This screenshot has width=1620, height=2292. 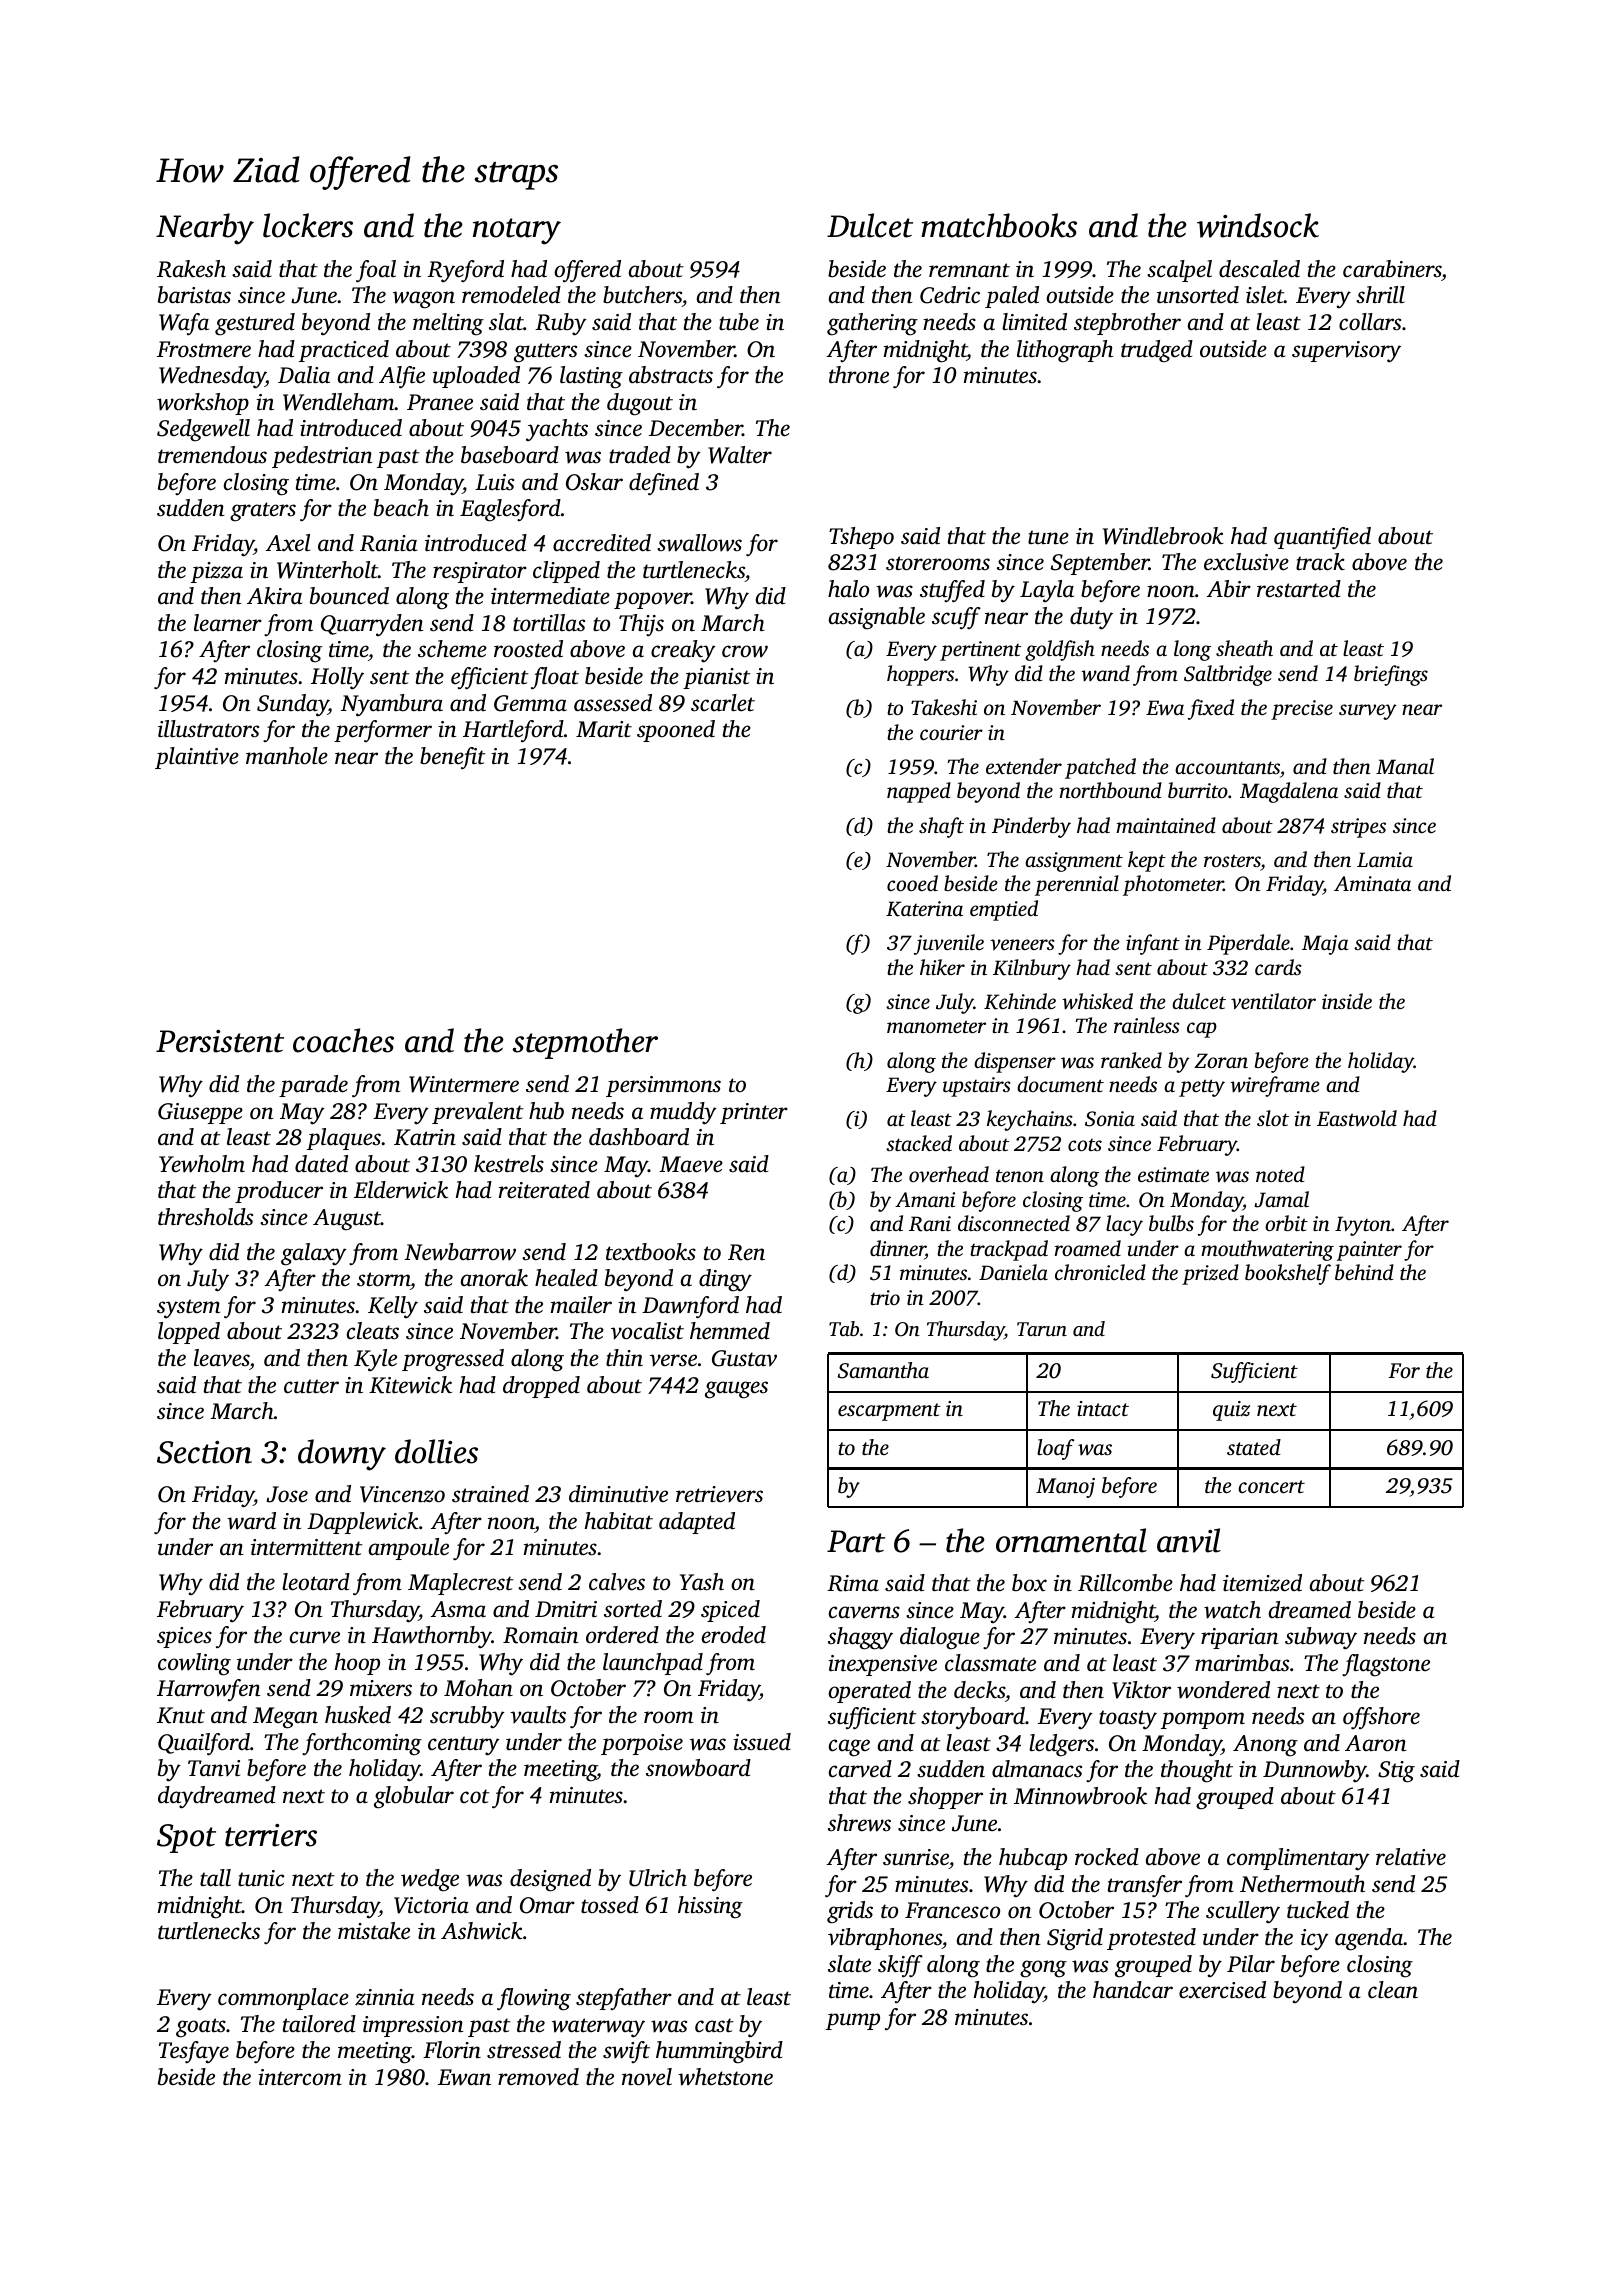 I want to click on swallows, so click(x=699, y=543).
